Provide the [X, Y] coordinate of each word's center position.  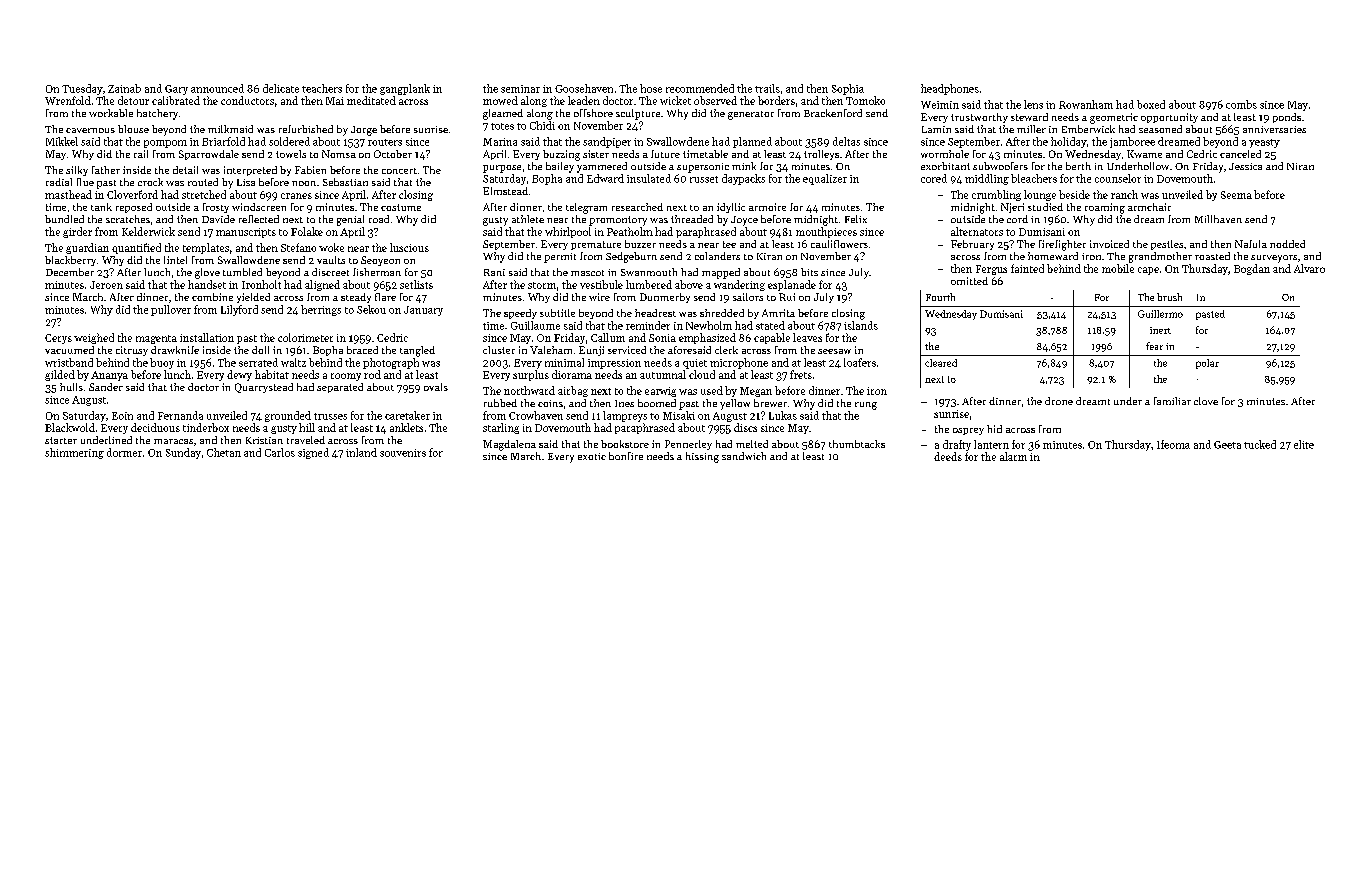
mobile [1118, 268]
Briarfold [223, 141]
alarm [1013, 456]
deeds [948, 456]
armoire [767, 207]
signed [313, 453]
